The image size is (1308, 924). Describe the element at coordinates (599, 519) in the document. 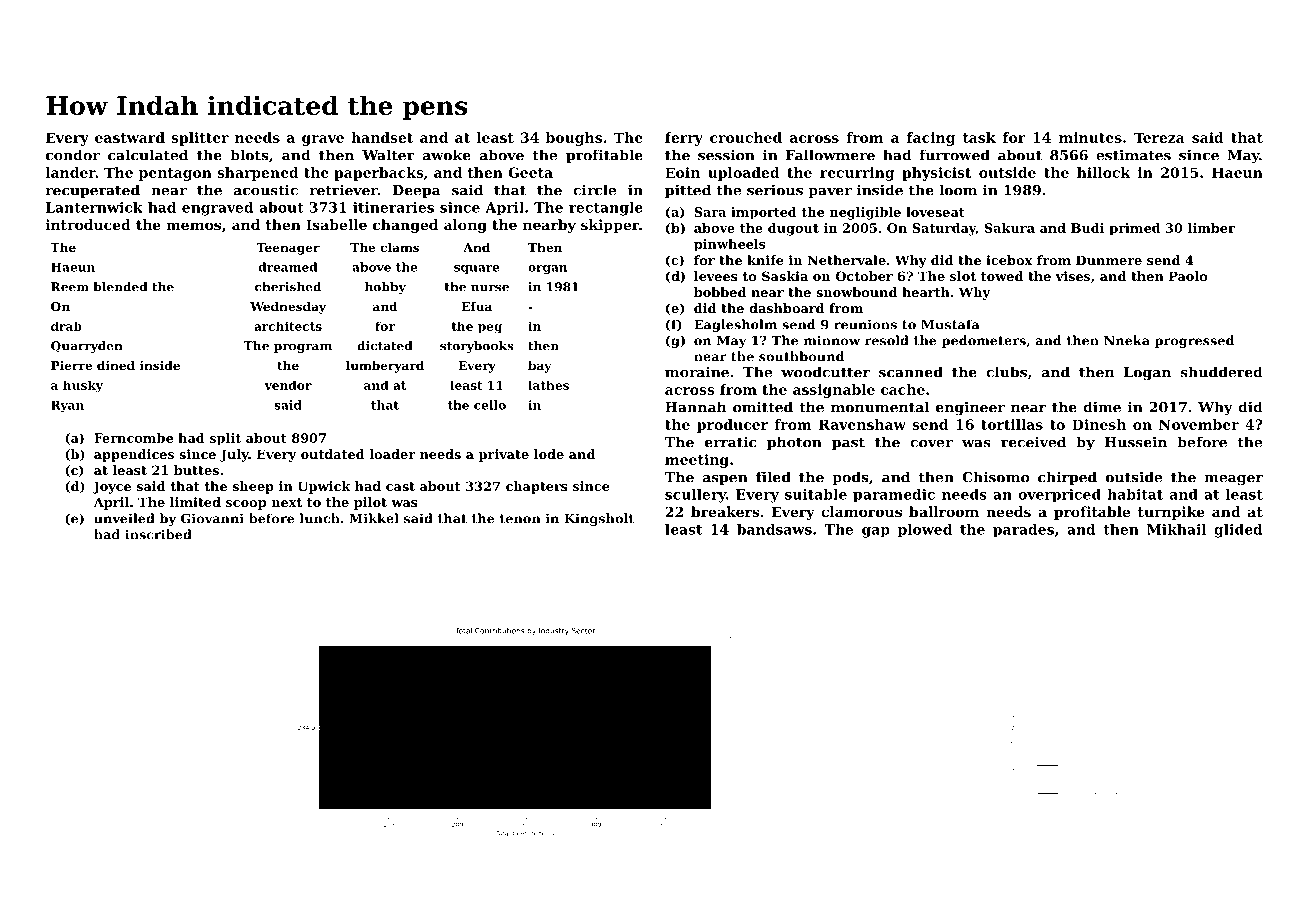

I see `Kingsholt` at that location.
